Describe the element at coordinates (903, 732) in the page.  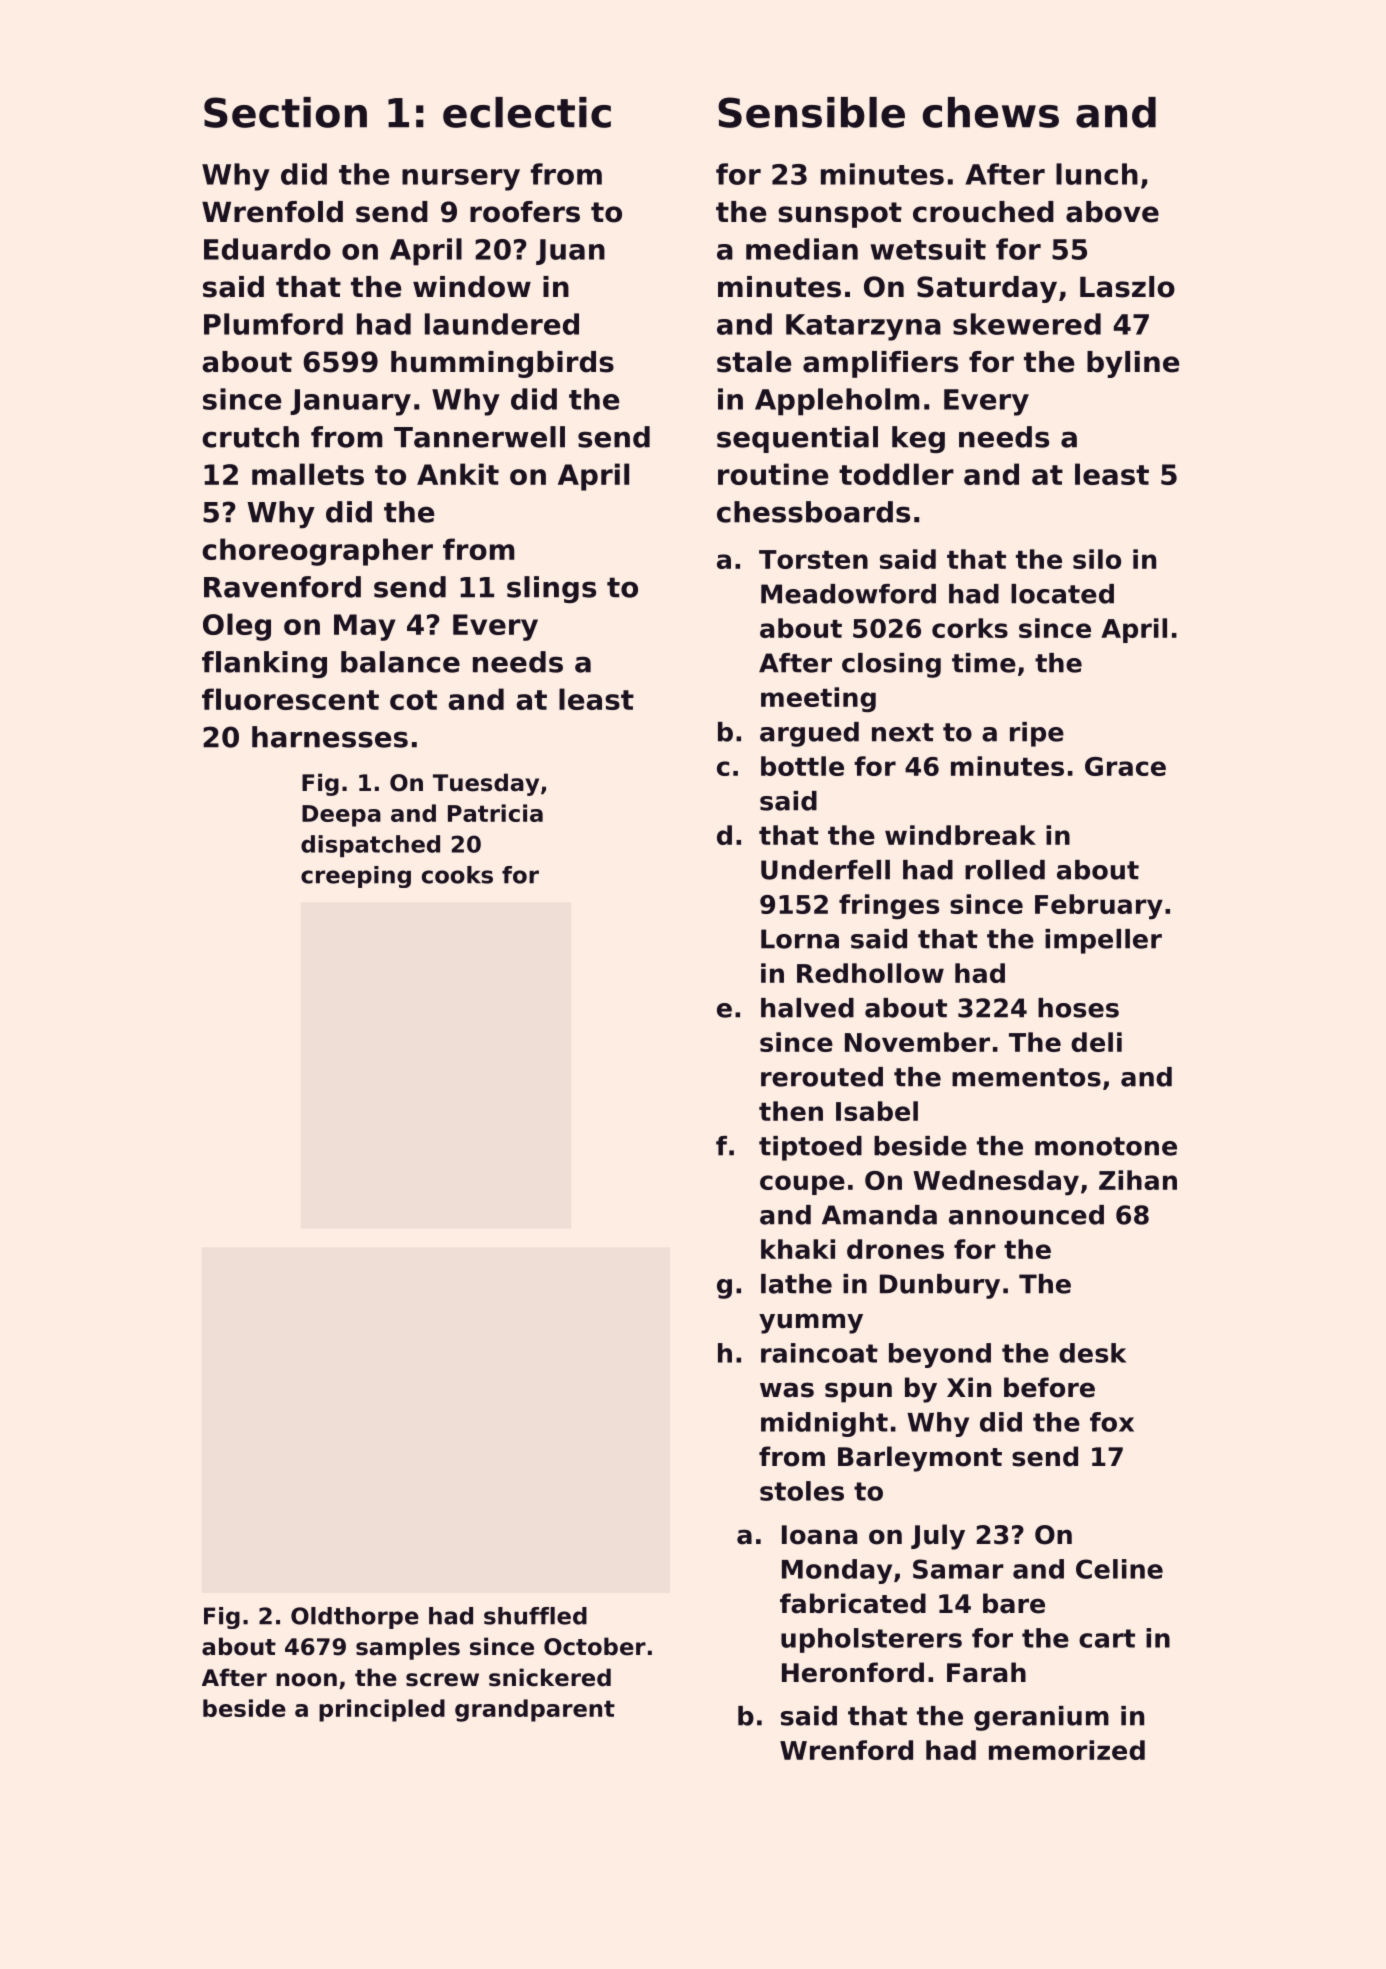
I see `next` at that location.
